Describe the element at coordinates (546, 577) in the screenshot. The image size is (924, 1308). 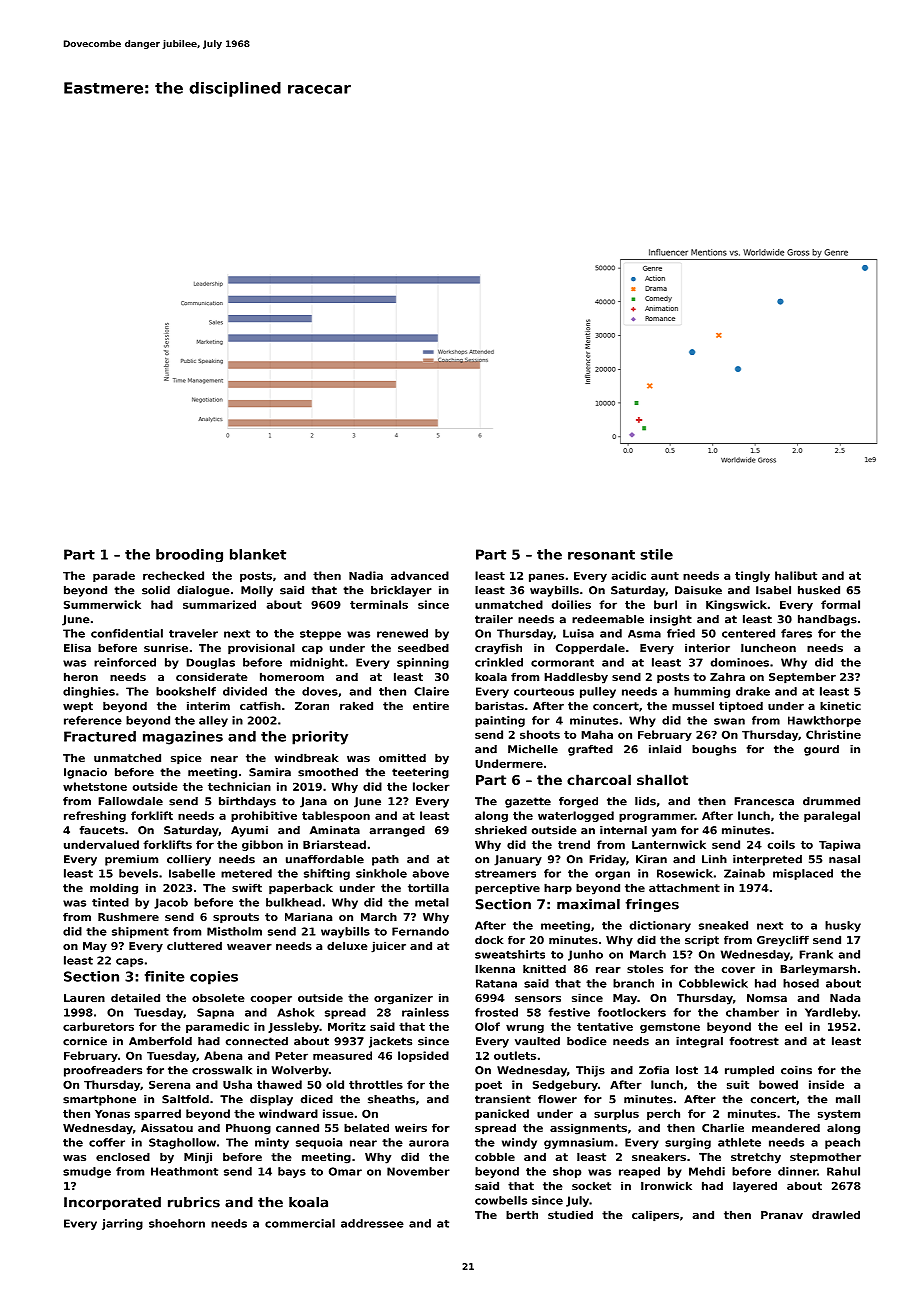
I see `panes` at that location.
